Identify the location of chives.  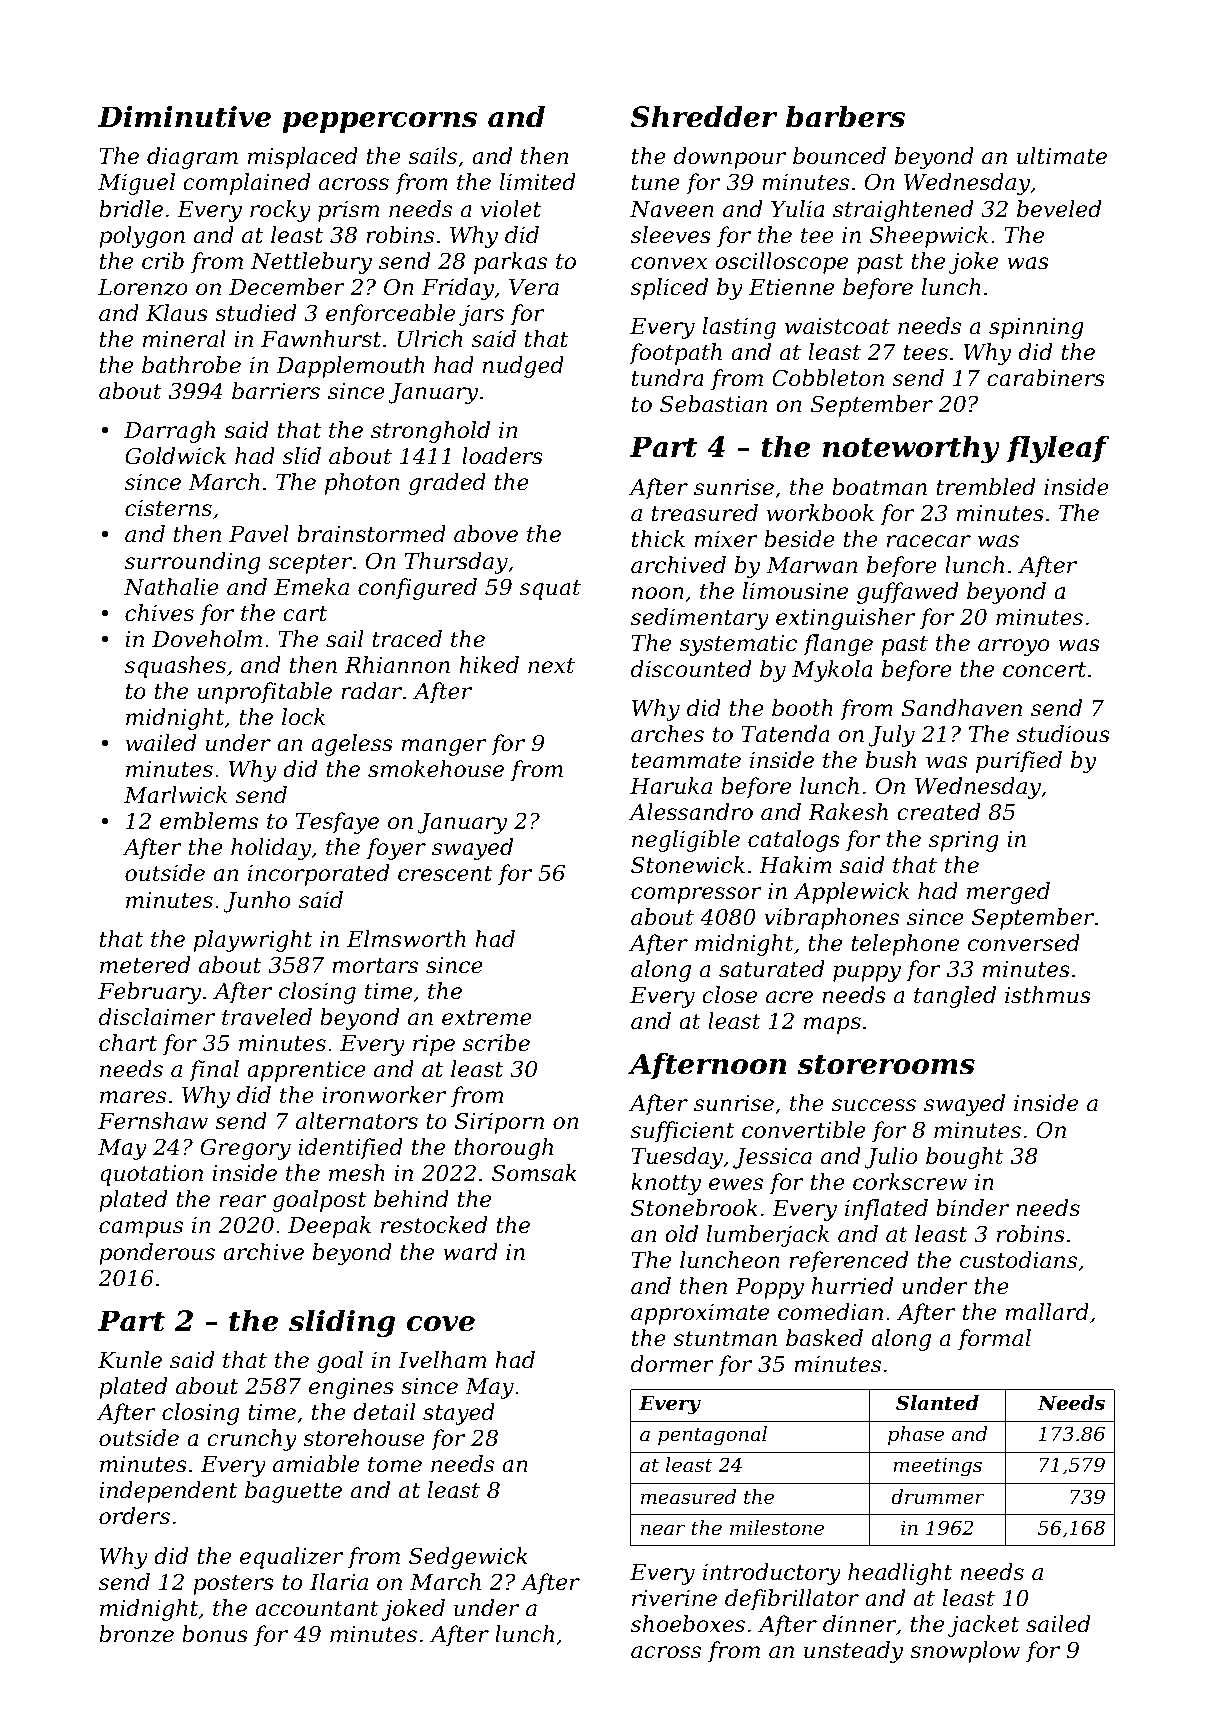
(159, 613).
